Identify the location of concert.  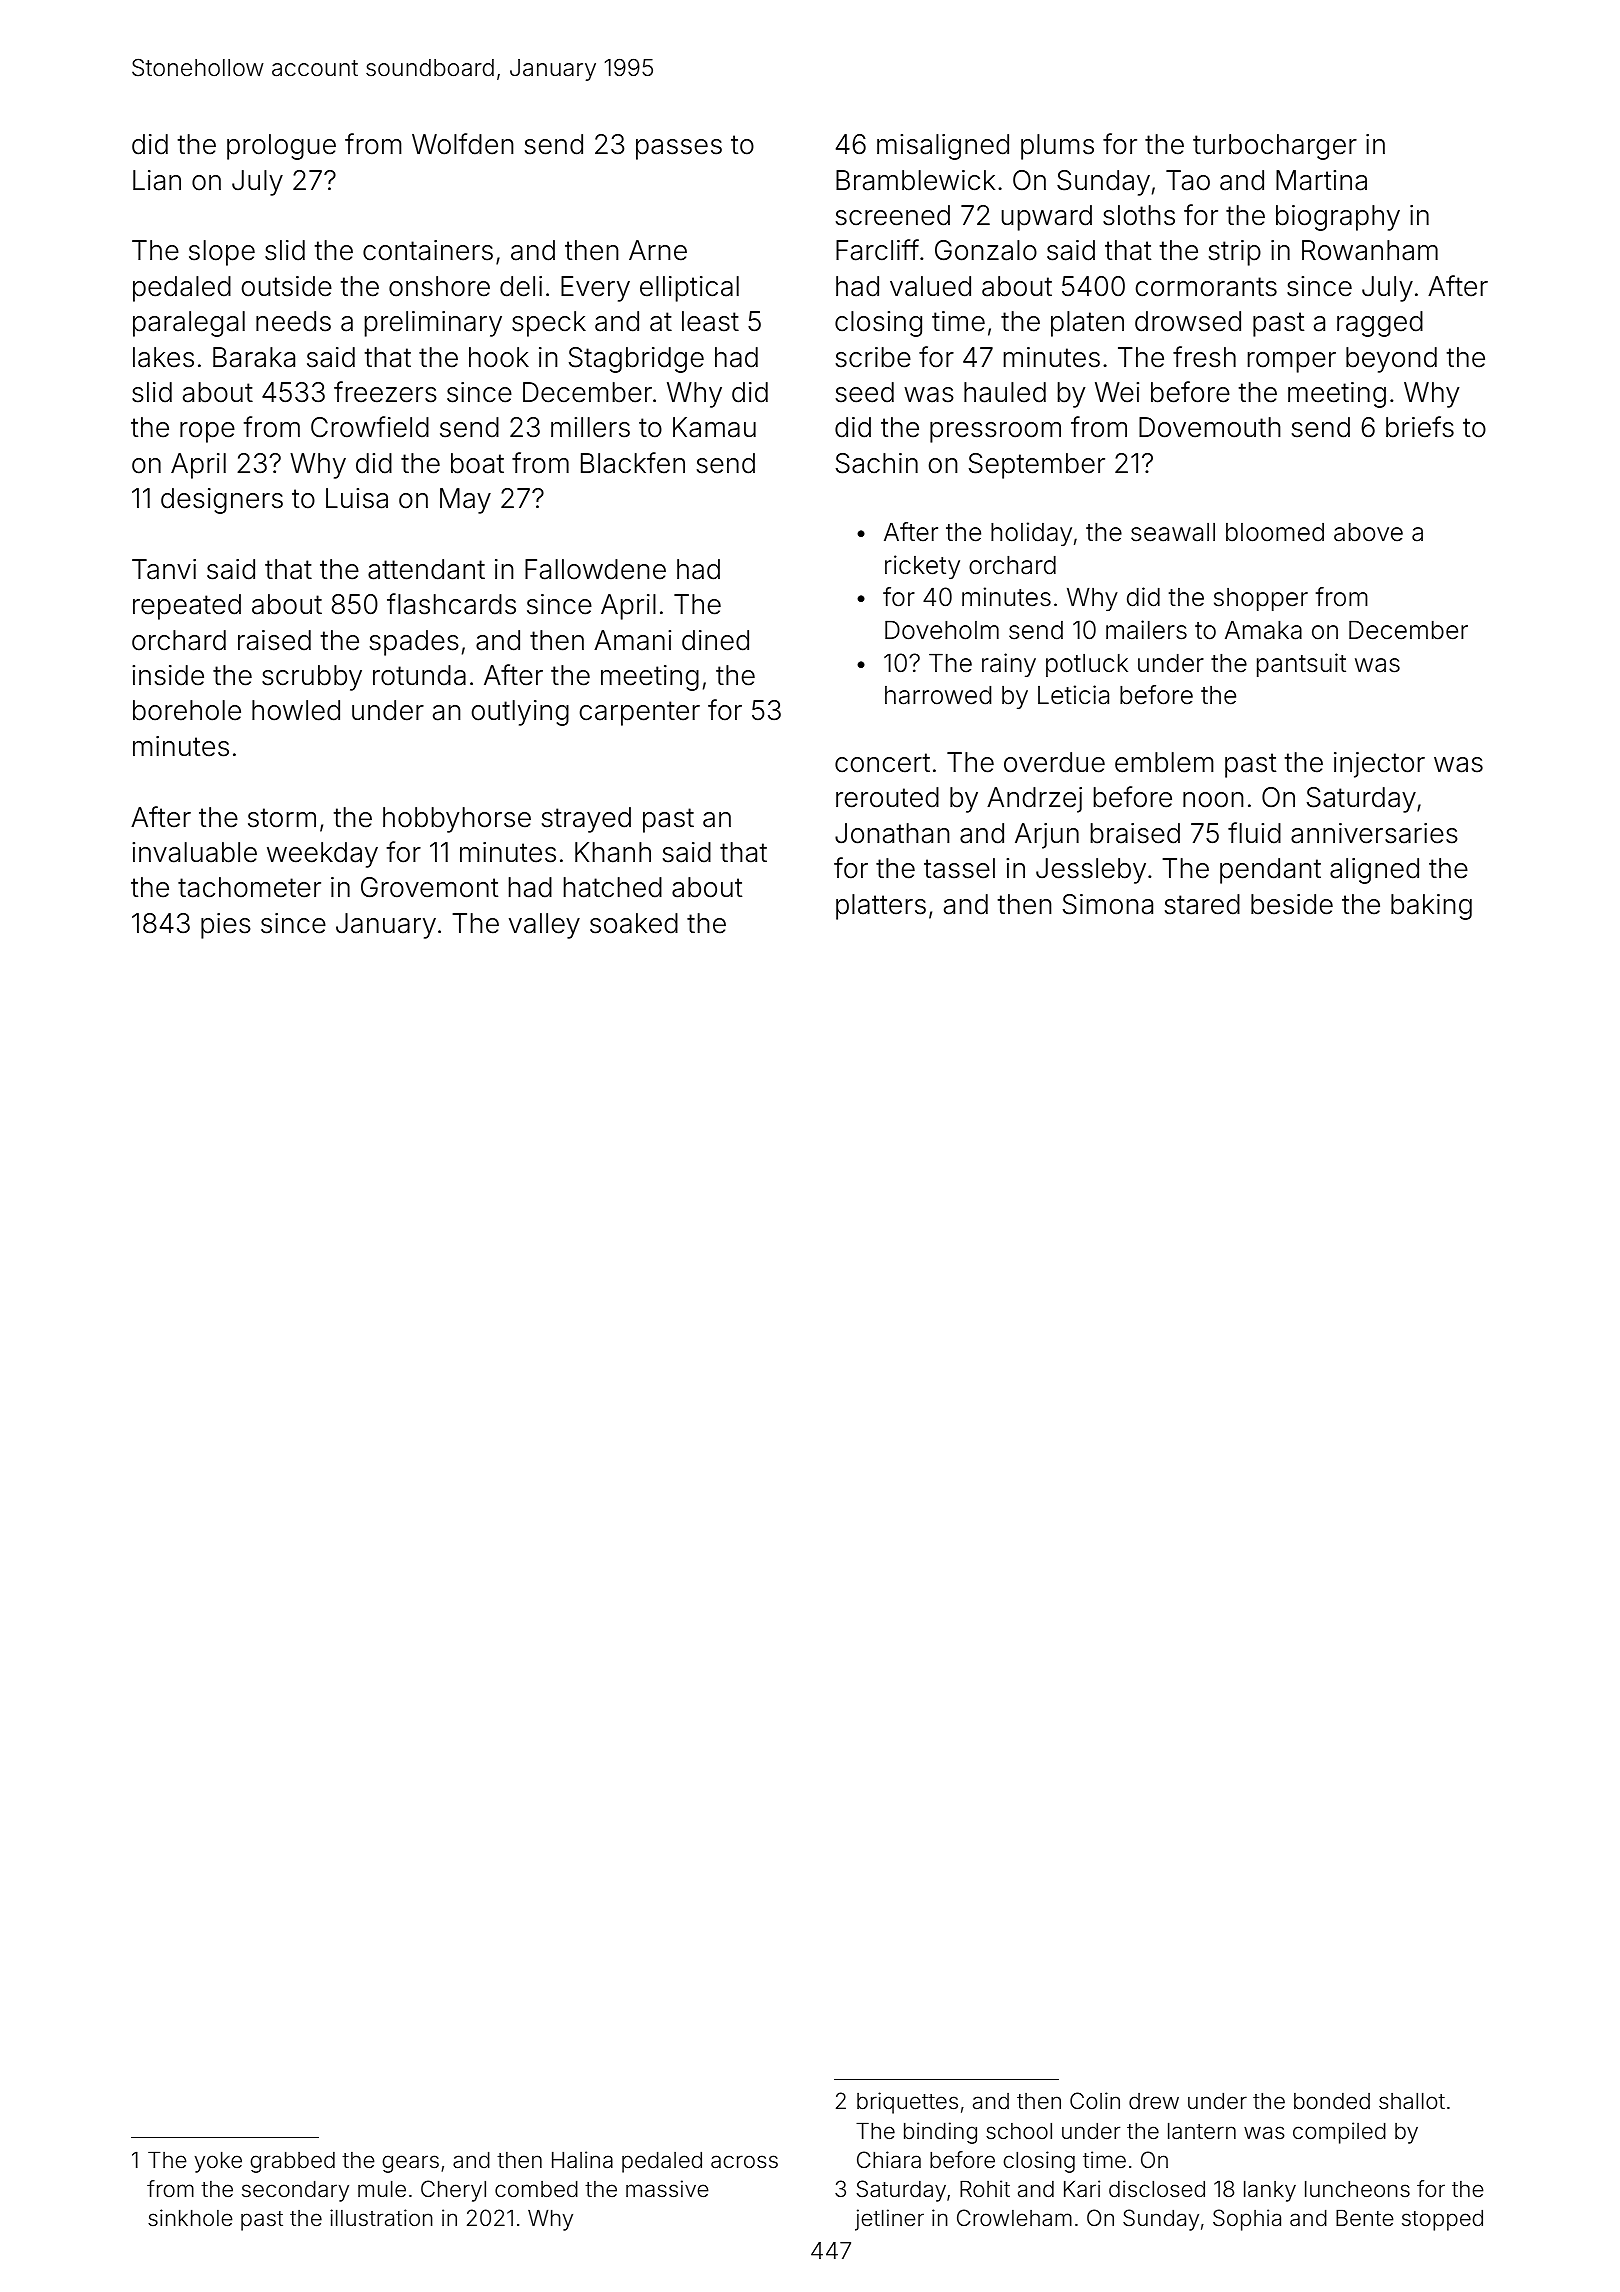
(882, 763).
